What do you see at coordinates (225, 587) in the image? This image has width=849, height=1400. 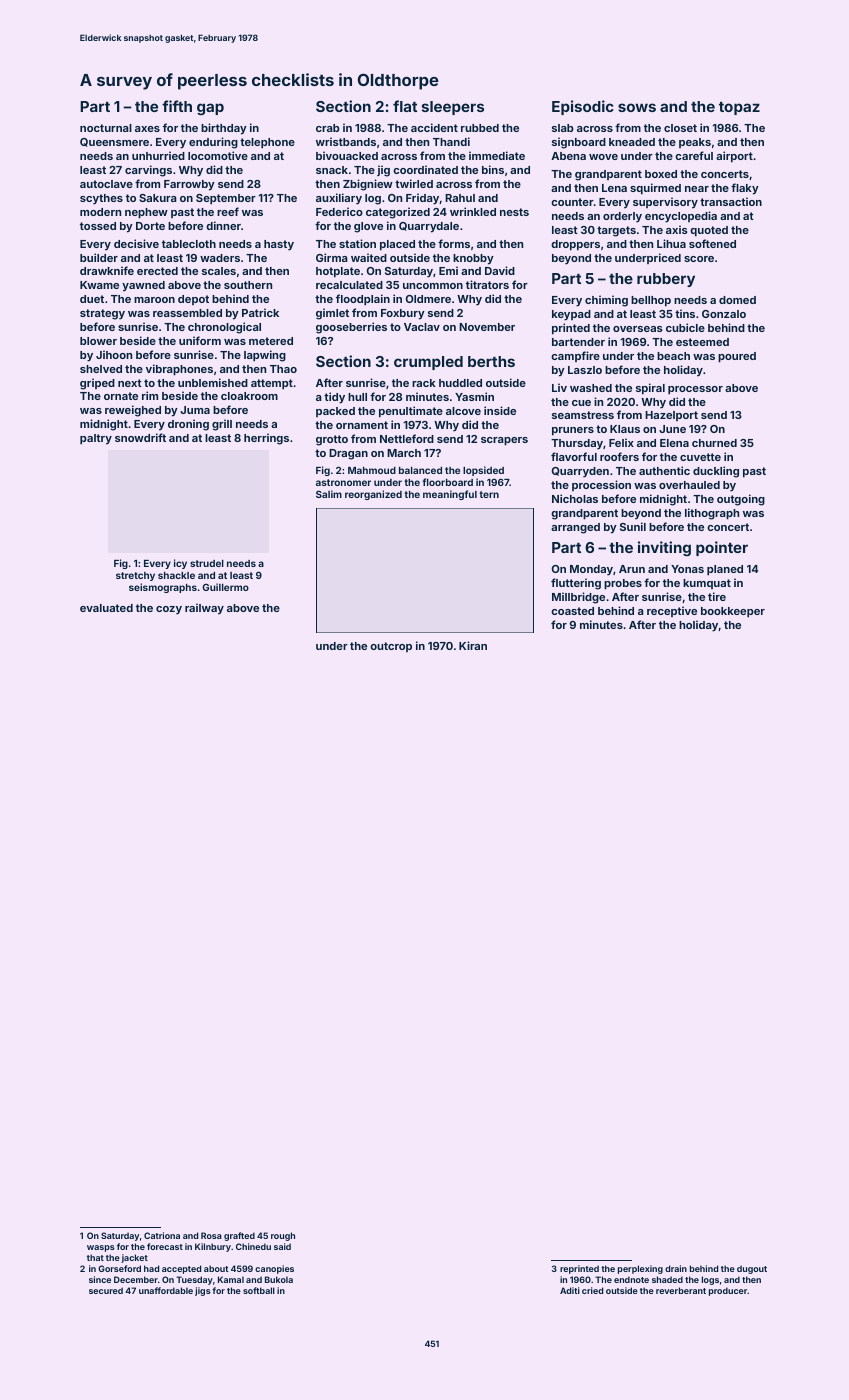 I see `Guillermo` at bounding box center [225, 587].
